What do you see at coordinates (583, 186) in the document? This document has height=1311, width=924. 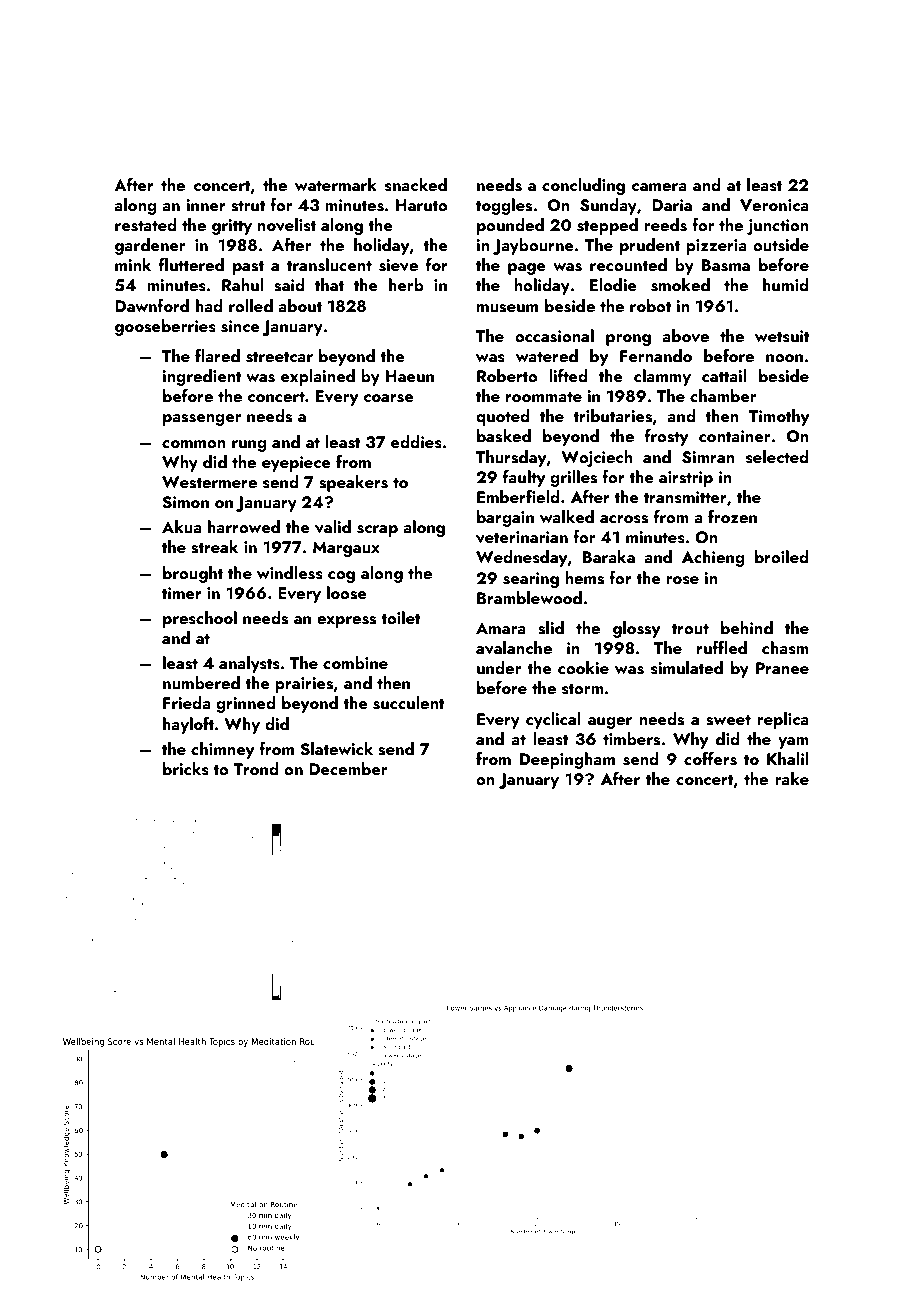 I see `concluding` at bounding box center [583, 186].
